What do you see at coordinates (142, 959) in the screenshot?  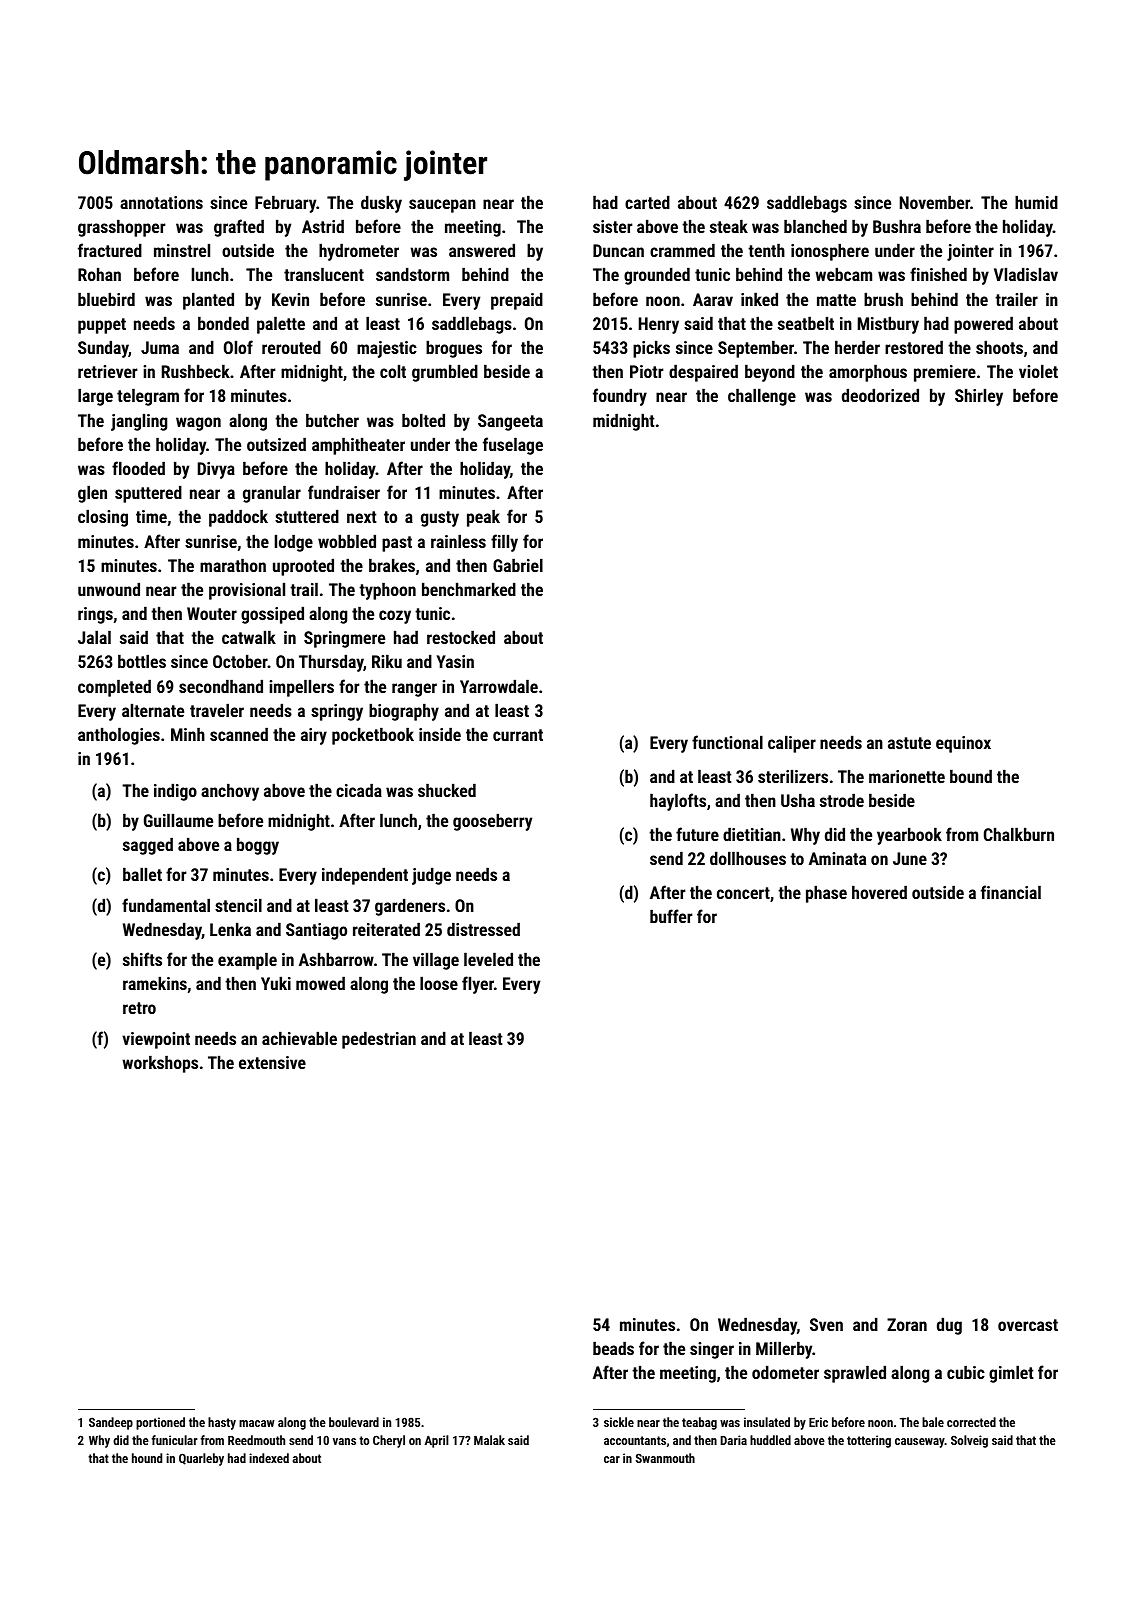 I see `shifts` at bounding box center [142, 959].
